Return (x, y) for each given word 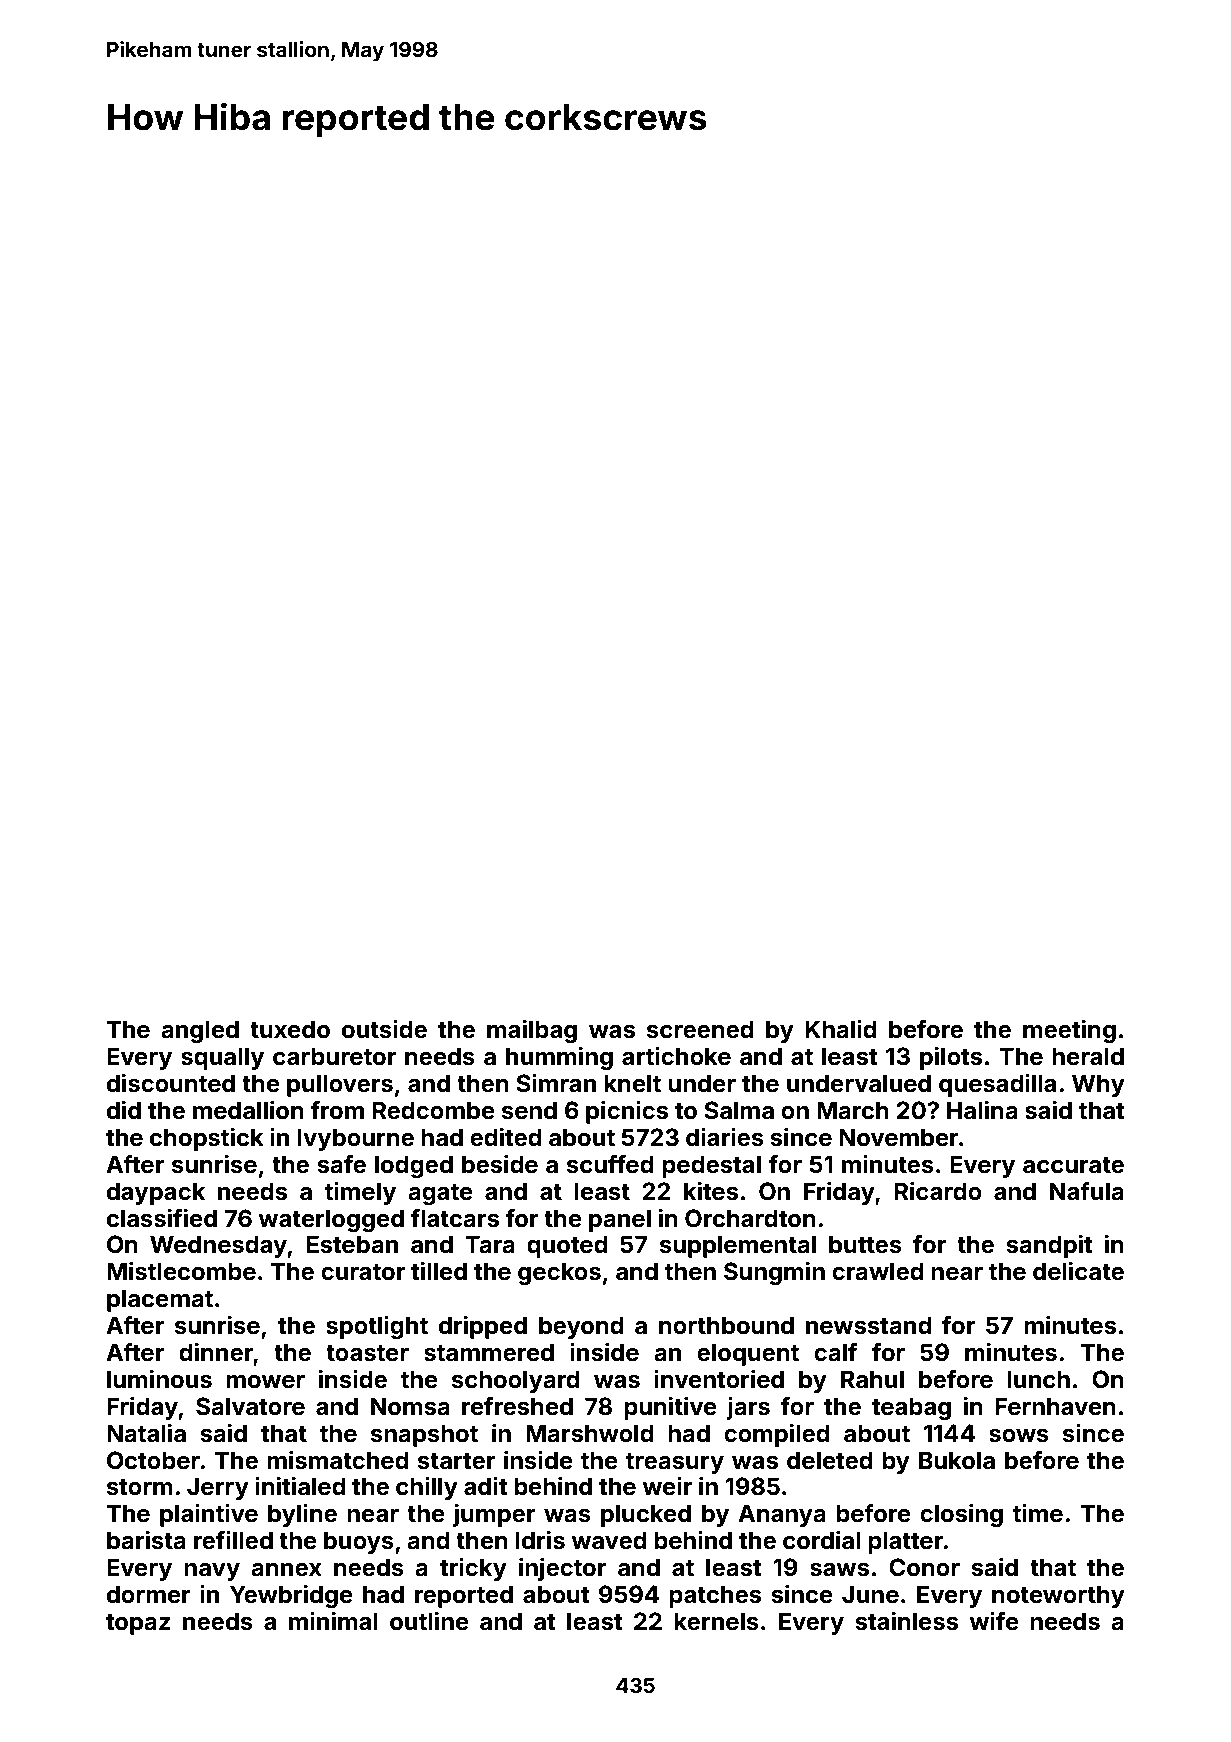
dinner (216, 1352)
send (529, 1110)
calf (835, 1352)
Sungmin (774, 1273)
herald (1088, 1056)
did (124, 1110)
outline (429, 1621)
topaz (138, 1624)
